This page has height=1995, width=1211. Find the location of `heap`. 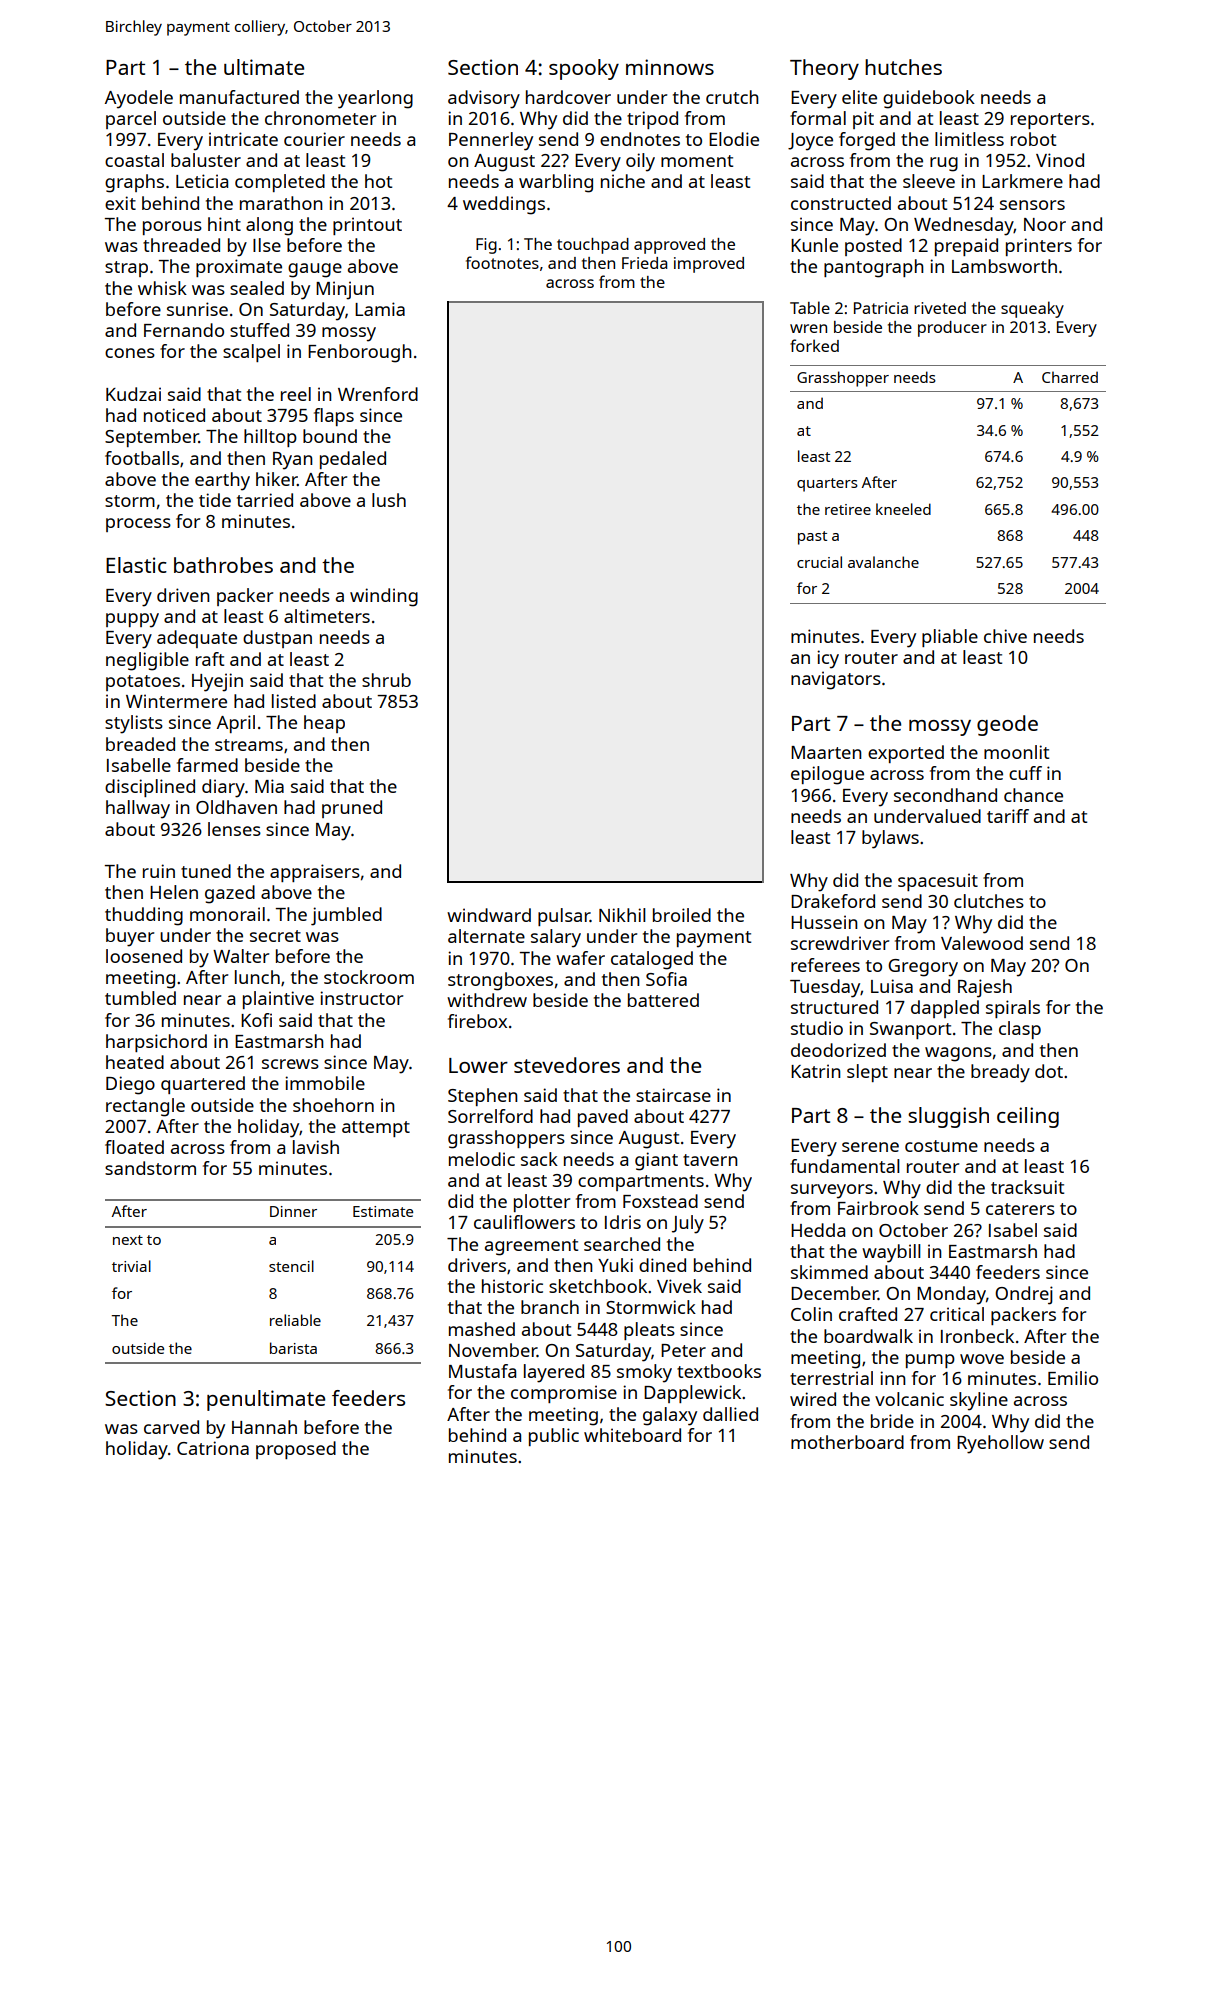

heap is located at coordinates (324, 724).
